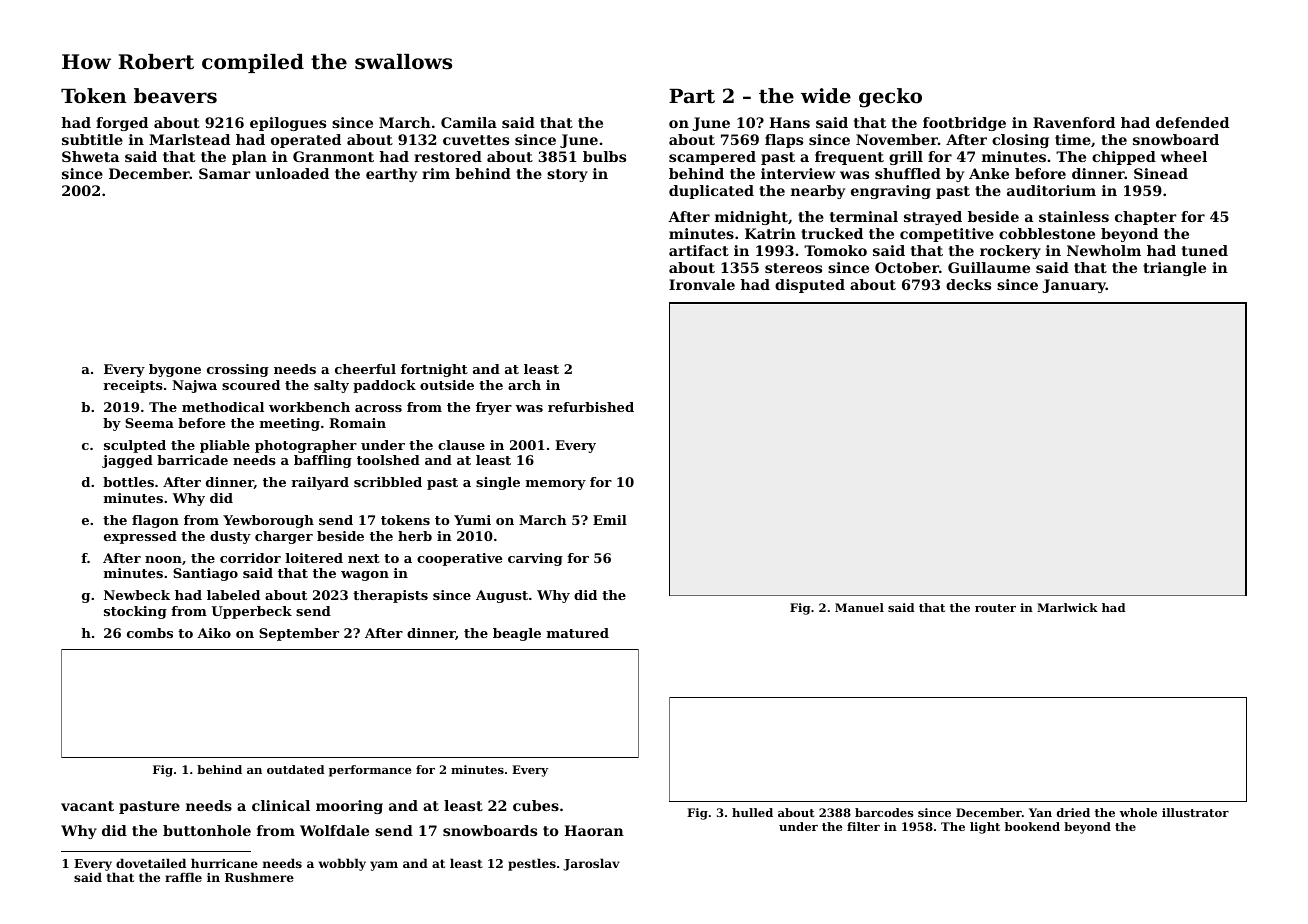  I want to click on beavers, so click(175, 96).
